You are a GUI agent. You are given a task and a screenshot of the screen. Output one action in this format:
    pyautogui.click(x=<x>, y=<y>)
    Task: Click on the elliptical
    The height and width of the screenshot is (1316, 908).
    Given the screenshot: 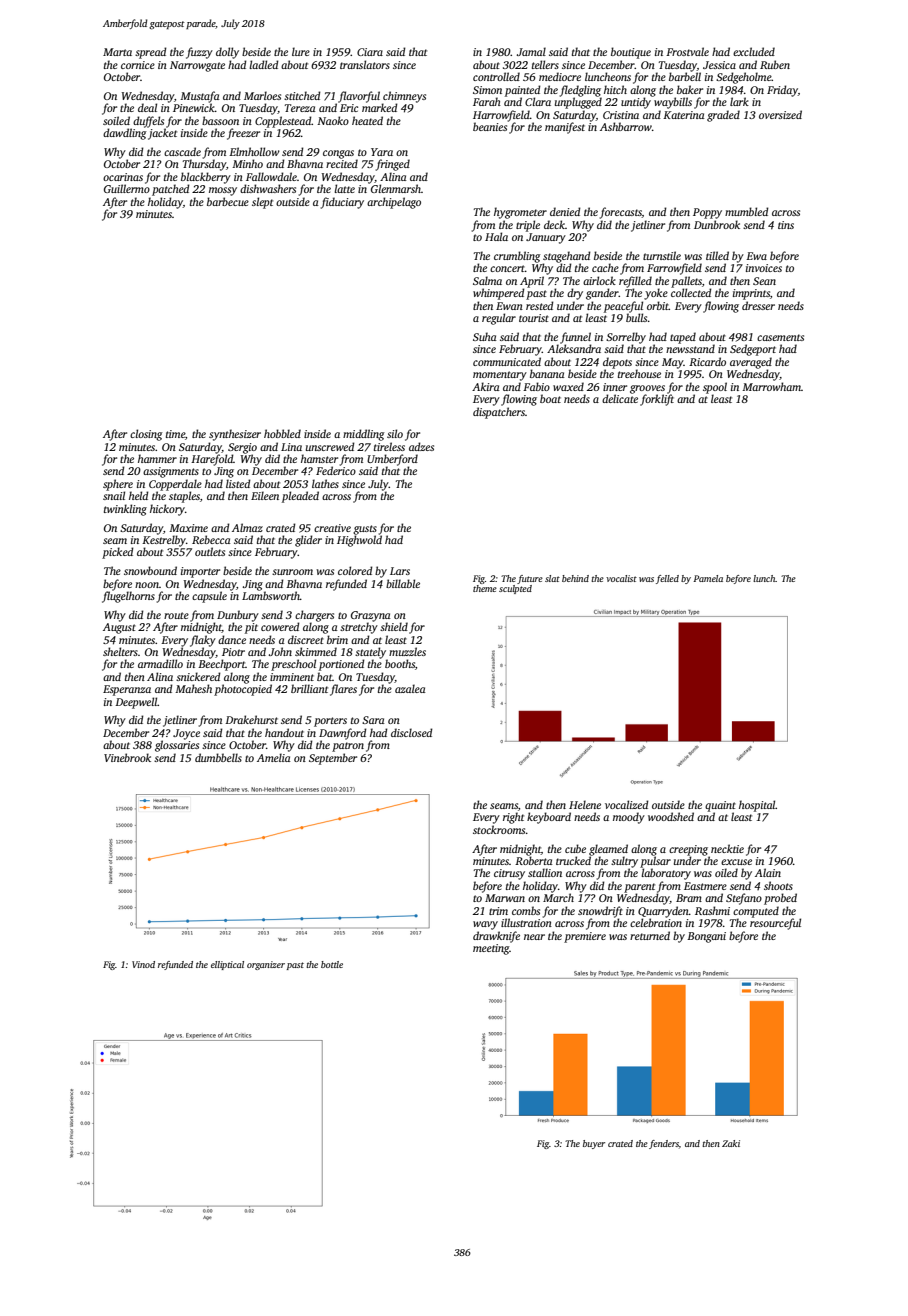 What is the action you would take?
    pyautogui.click(x=227, y=965)
